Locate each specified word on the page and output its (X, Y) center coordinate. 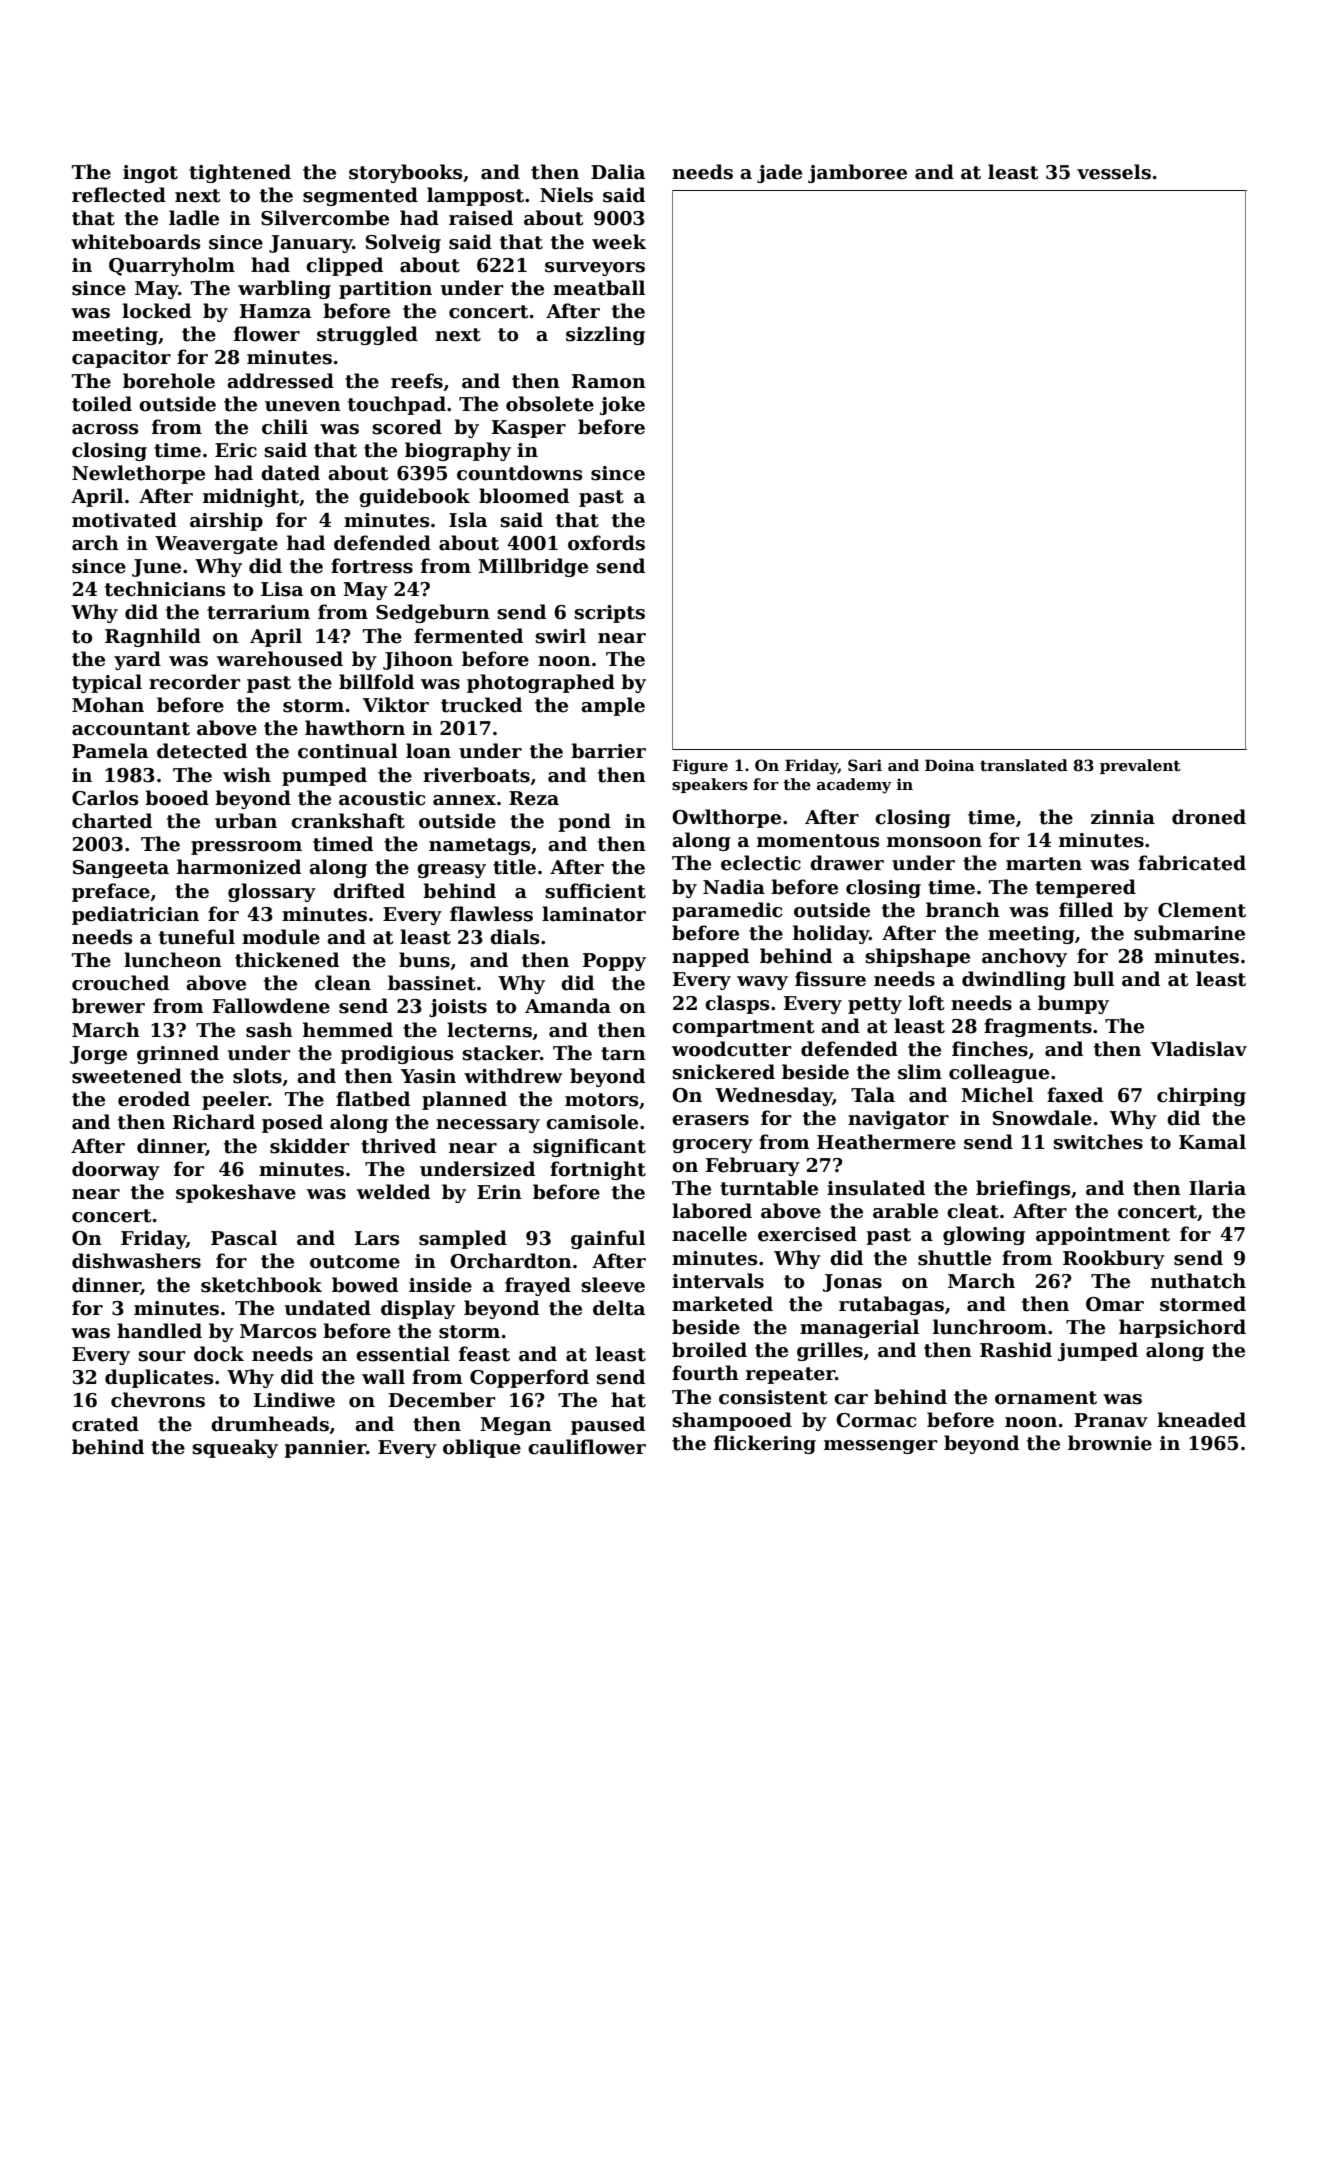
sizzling (605, 335)
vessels (1114, 172)
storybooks (405, 173)
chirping (1201, 1096)
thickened (287, 960)
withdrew (513, 1076)
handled (159, 1331)
